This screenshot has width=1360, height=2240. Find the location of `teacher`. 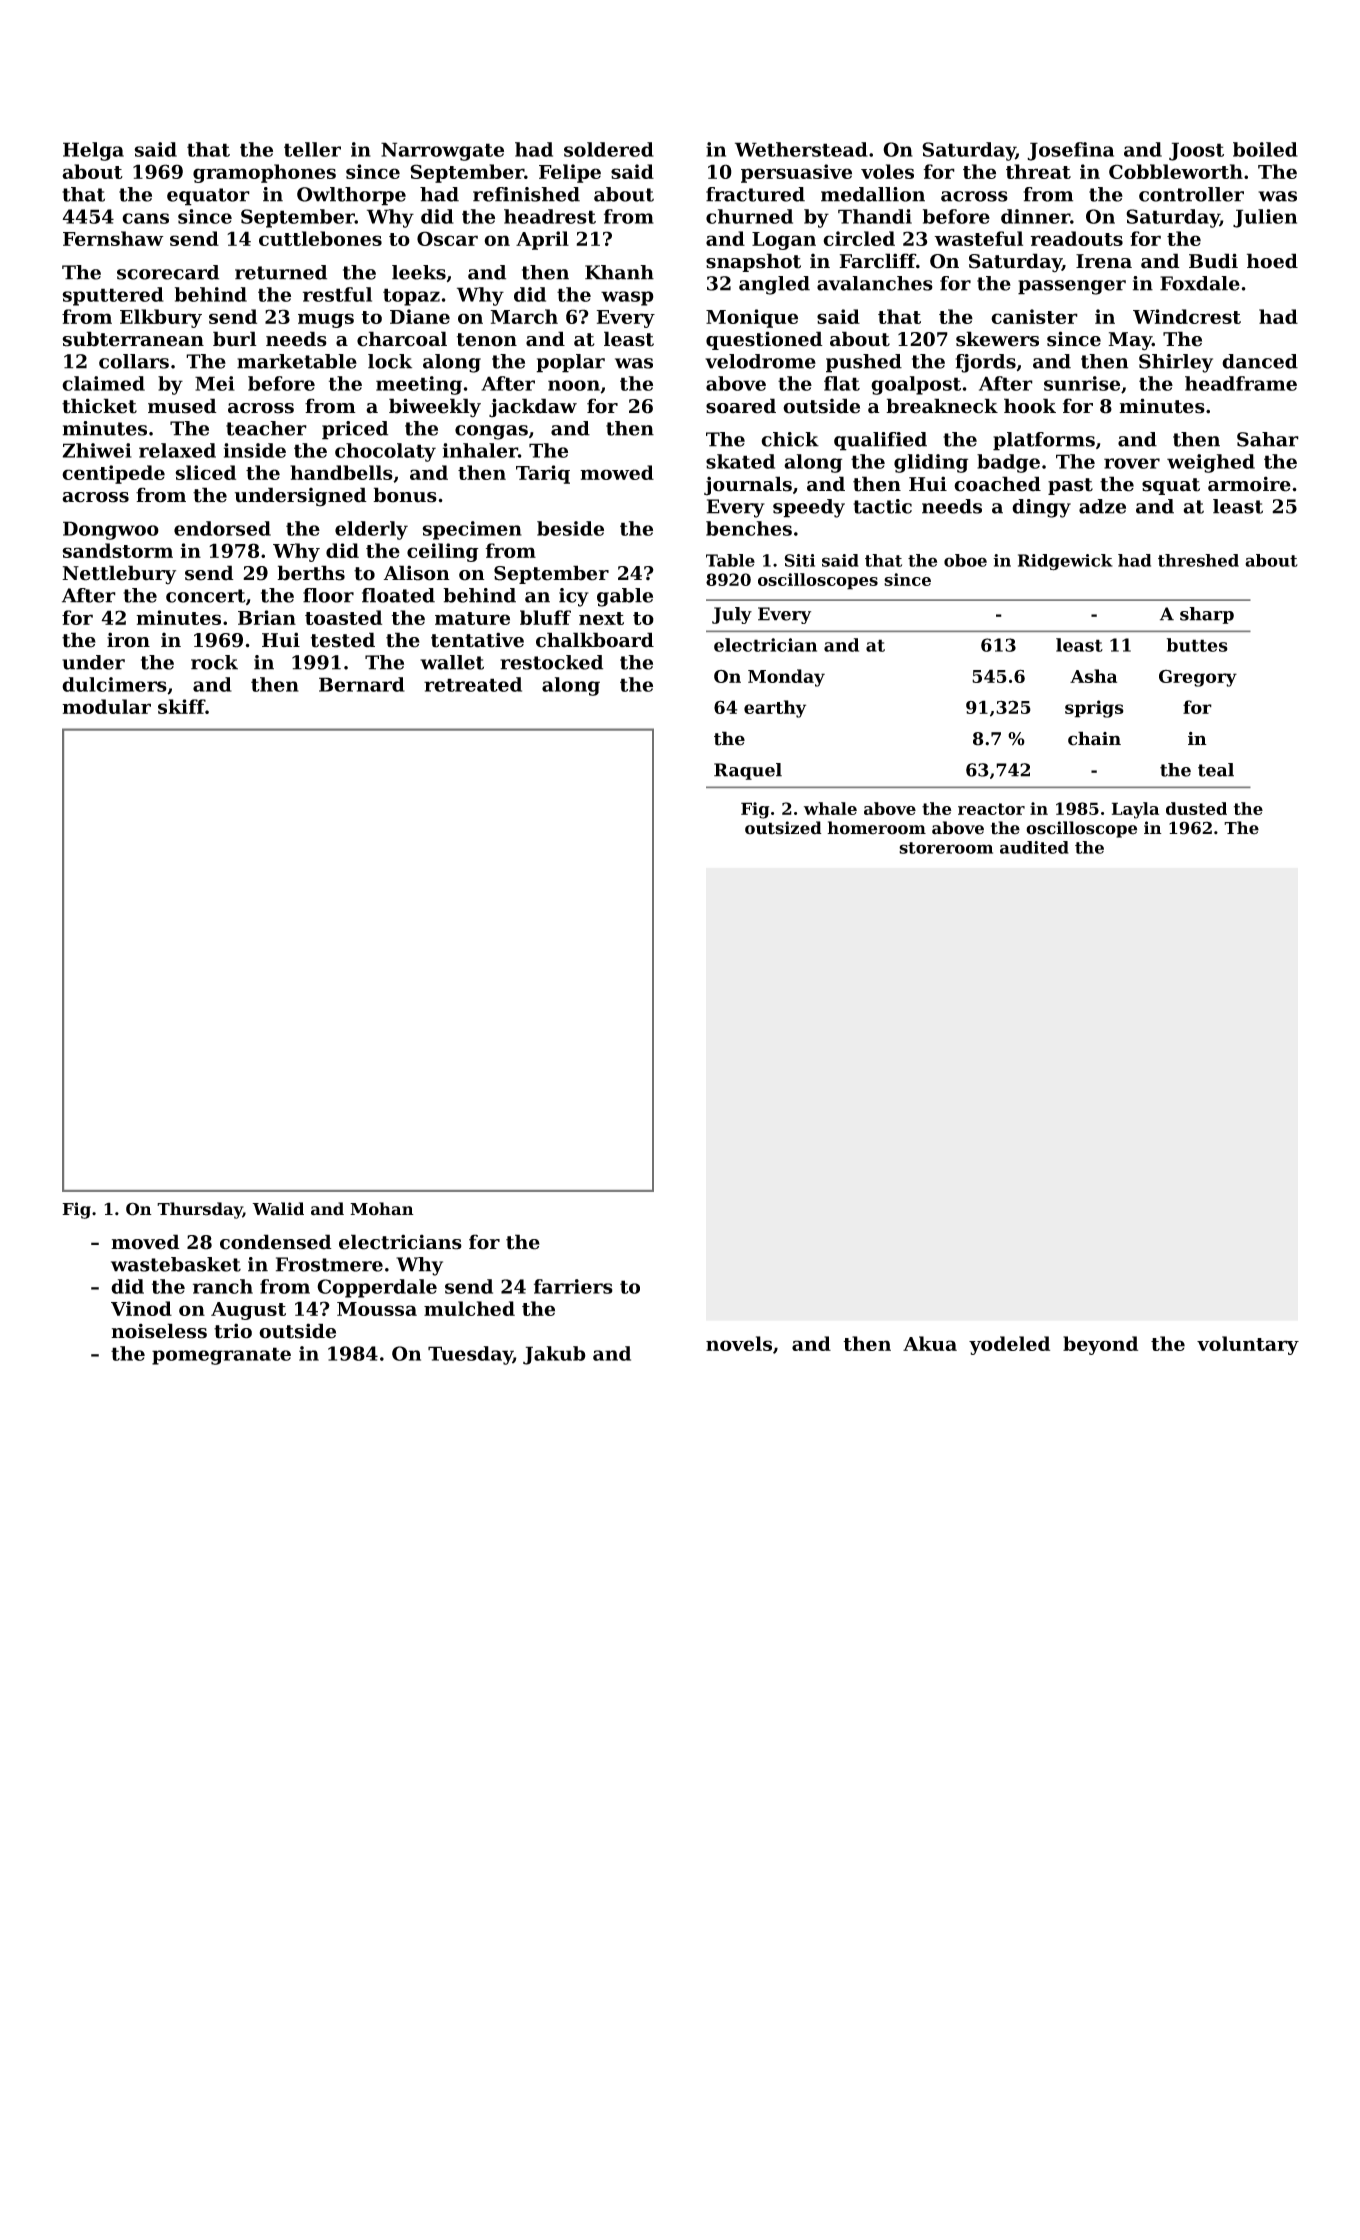

teacher is located at coordinates (266, 428).
